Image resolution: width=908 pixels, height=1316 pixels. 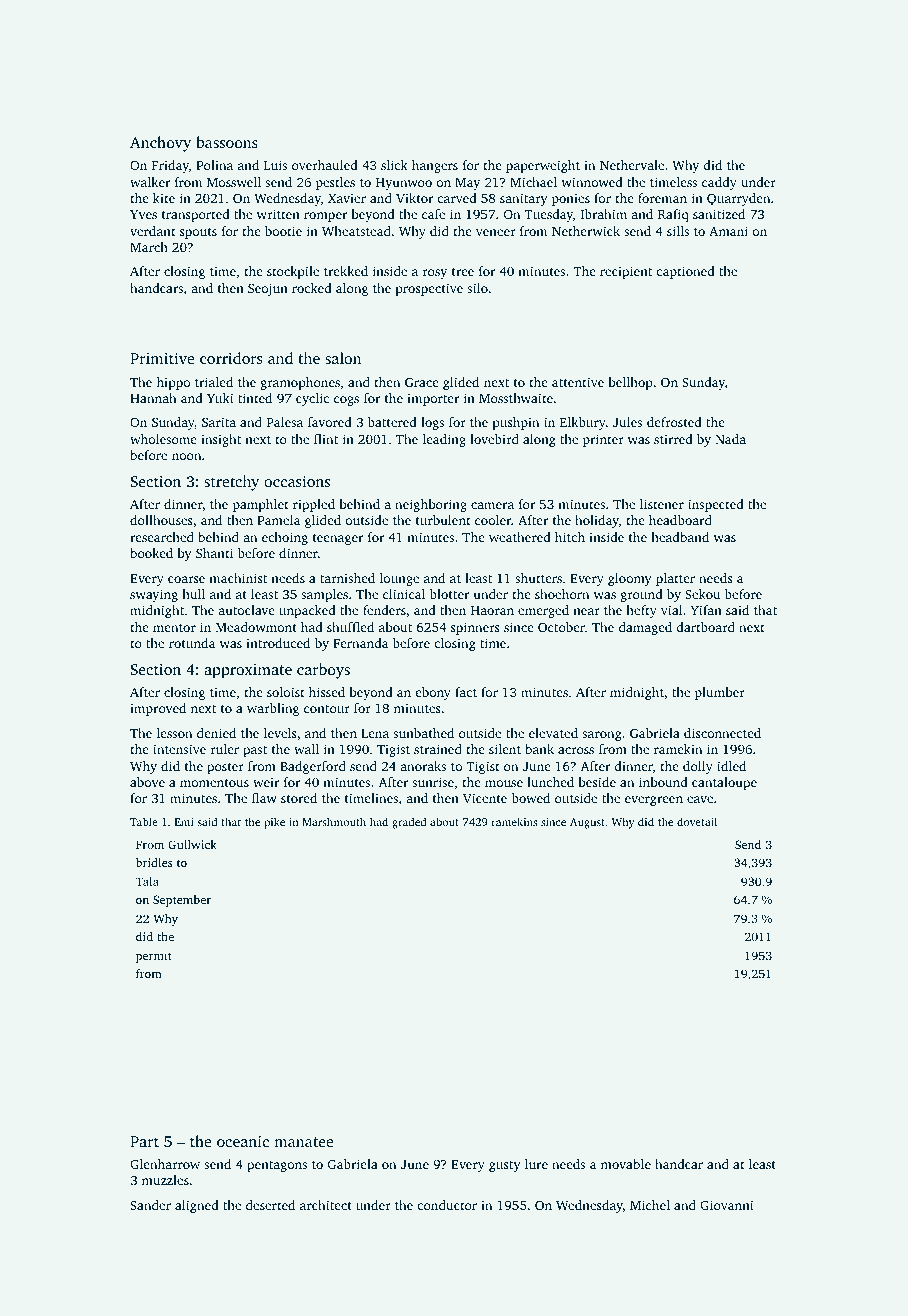 I want to click on captioned, so click(x=685, y=272).
